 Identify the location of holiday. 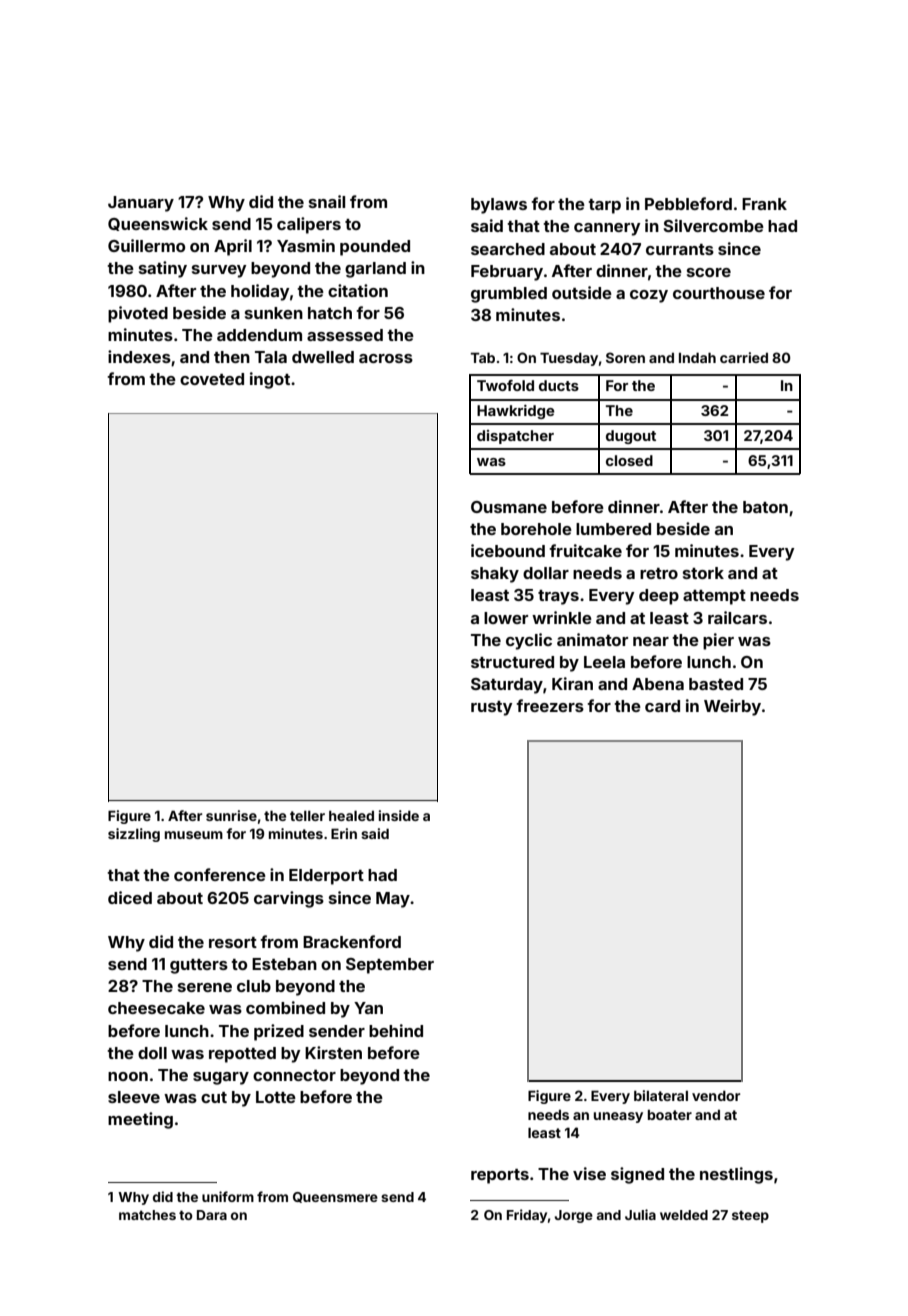
(260, 292).
